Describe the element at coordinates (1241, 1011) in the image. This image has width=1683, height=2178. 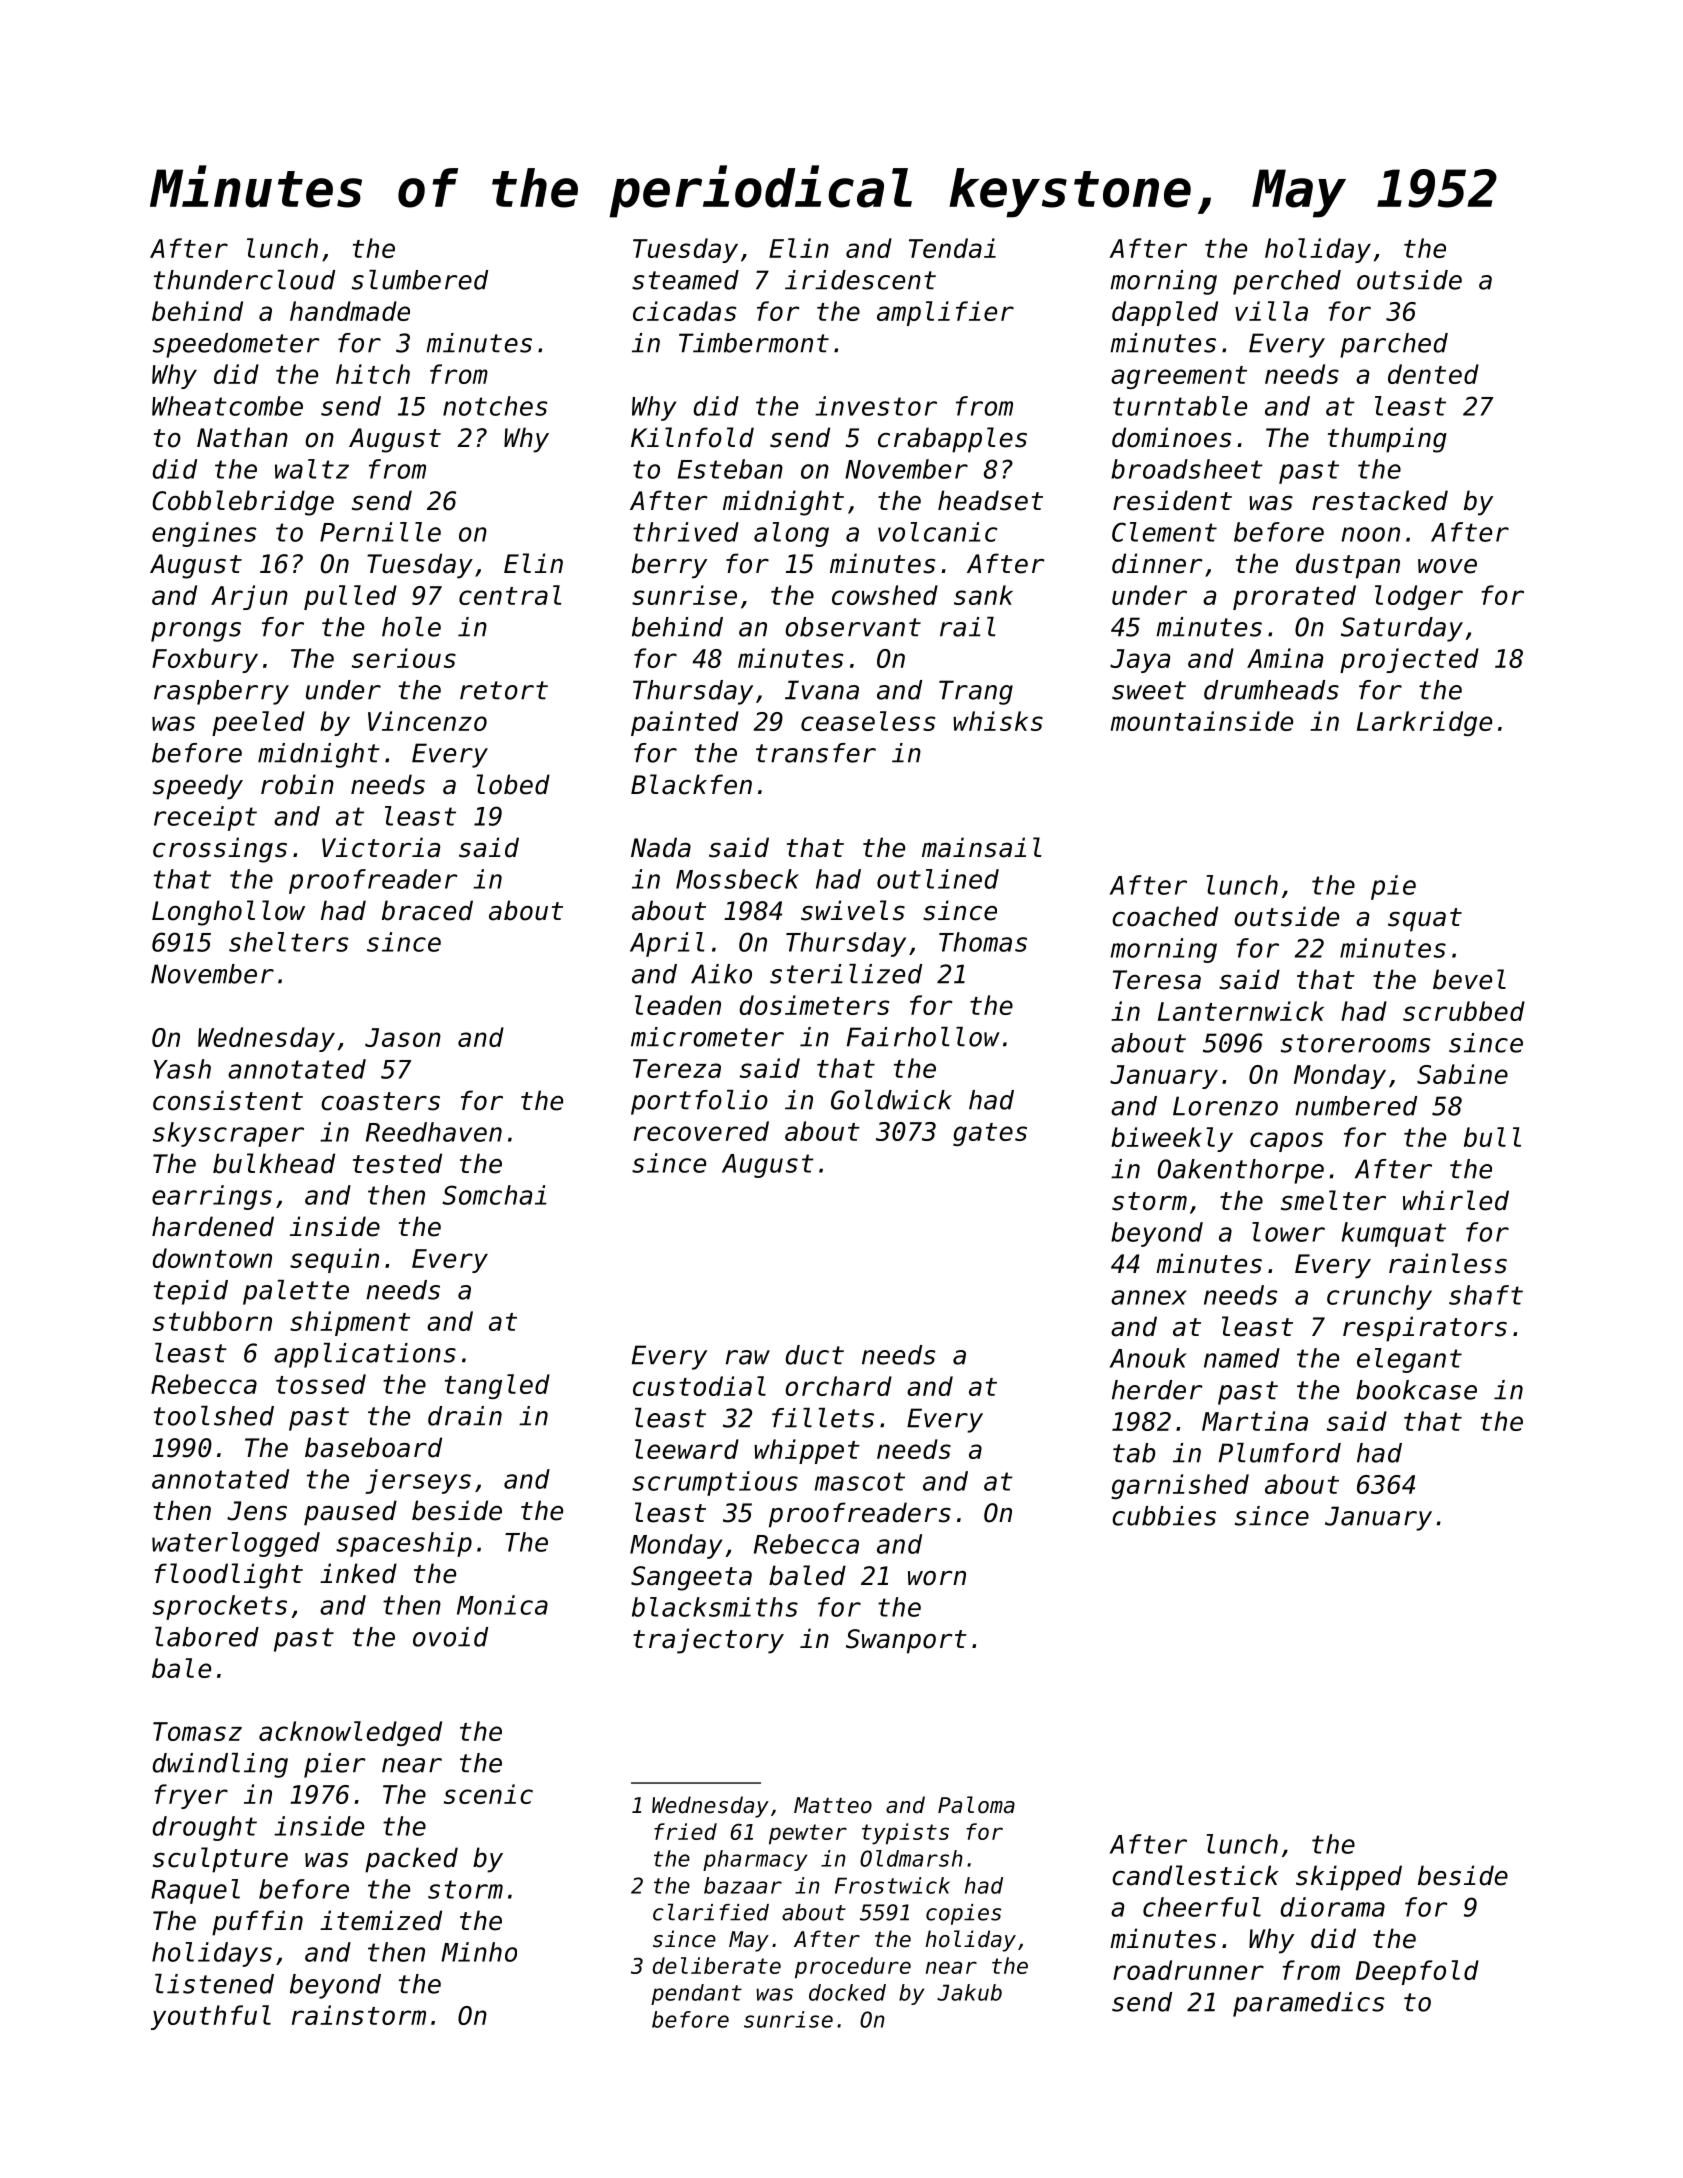
I see `Lanternwick` at that location.
